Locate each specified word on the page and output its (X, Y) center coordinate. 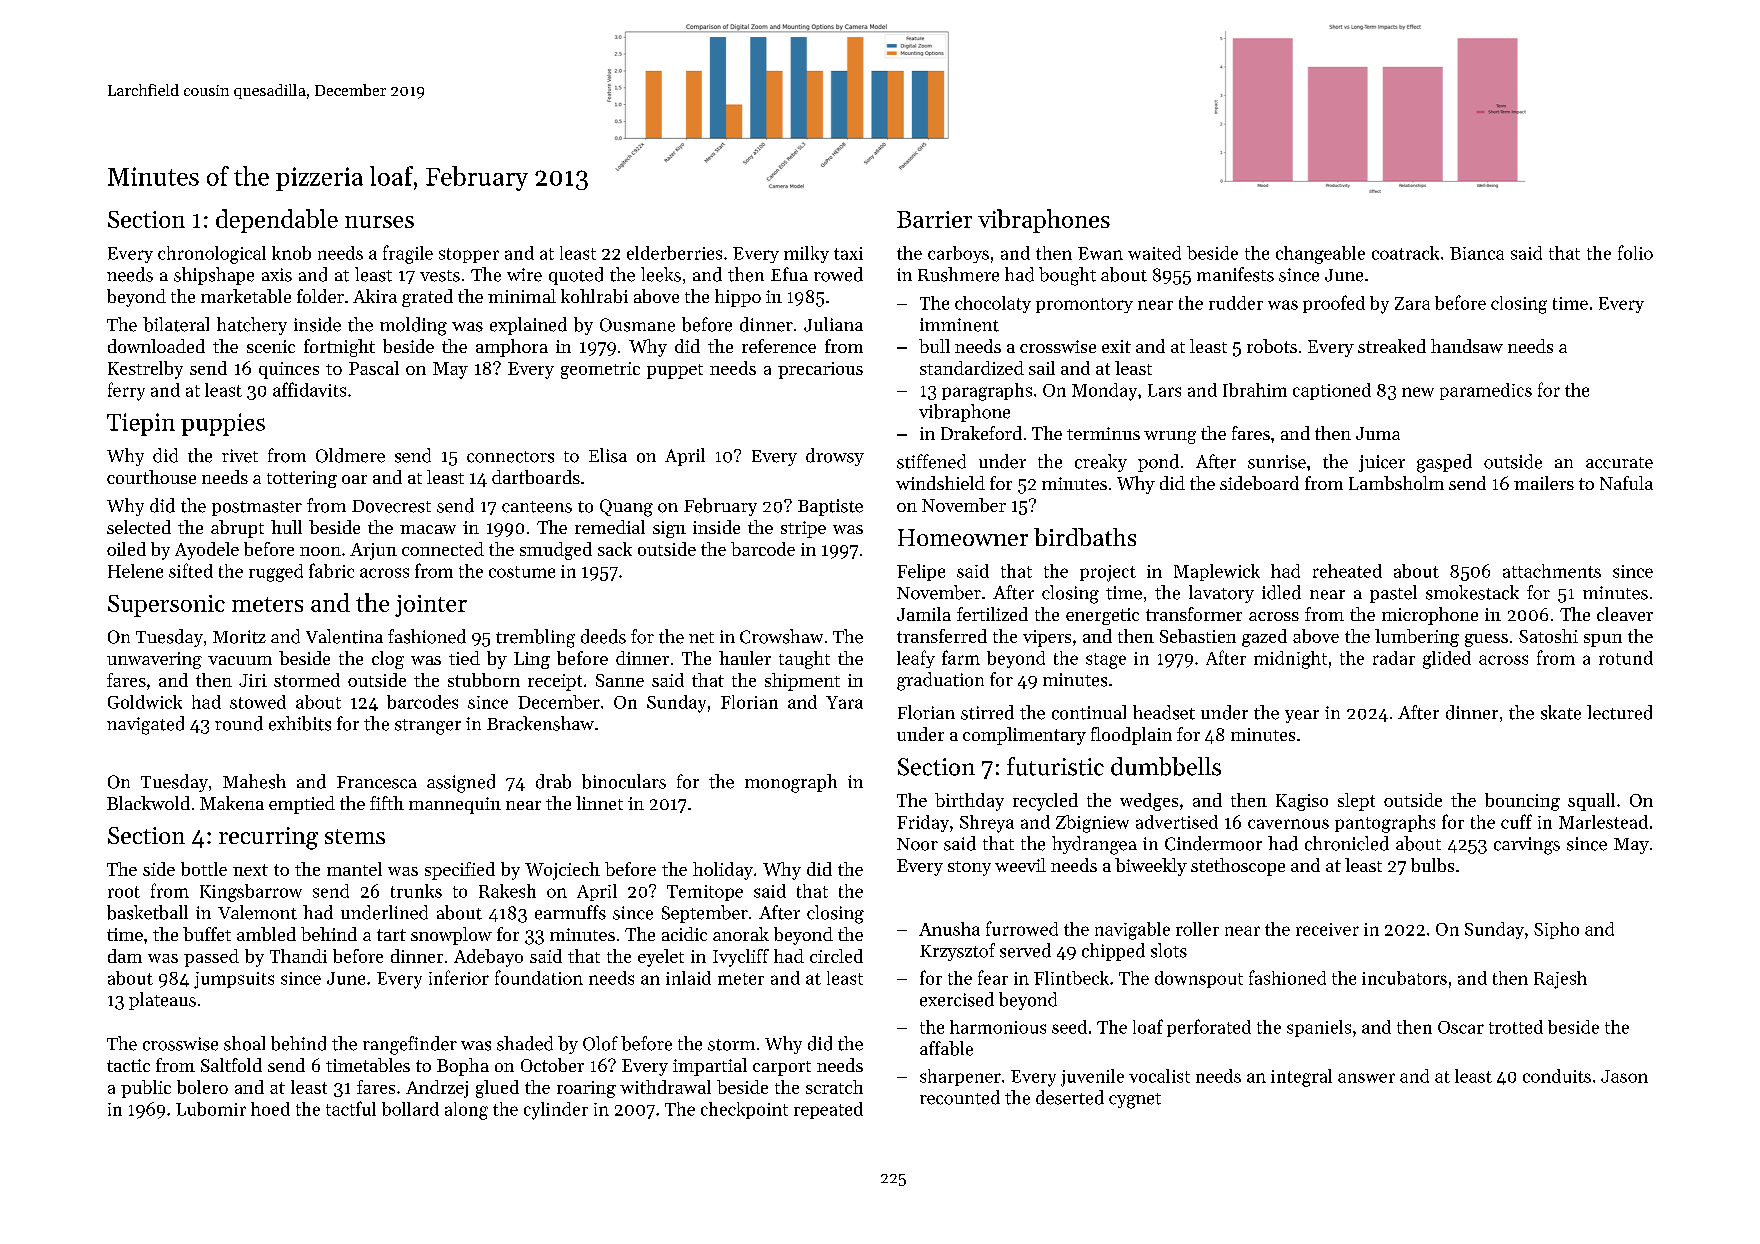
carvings (1527, 846)
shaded (525, 1043)
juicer (1382, 463)
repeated (828, 1110)
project (1108, 573)
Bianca (1477, 253)
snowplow (451, 936)
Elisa (608, 455)
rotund (1626, 658)
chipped (1113, 952)
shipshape (214, 276)
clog (388, 660)
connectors (510, 457)
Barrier (934, 219)
